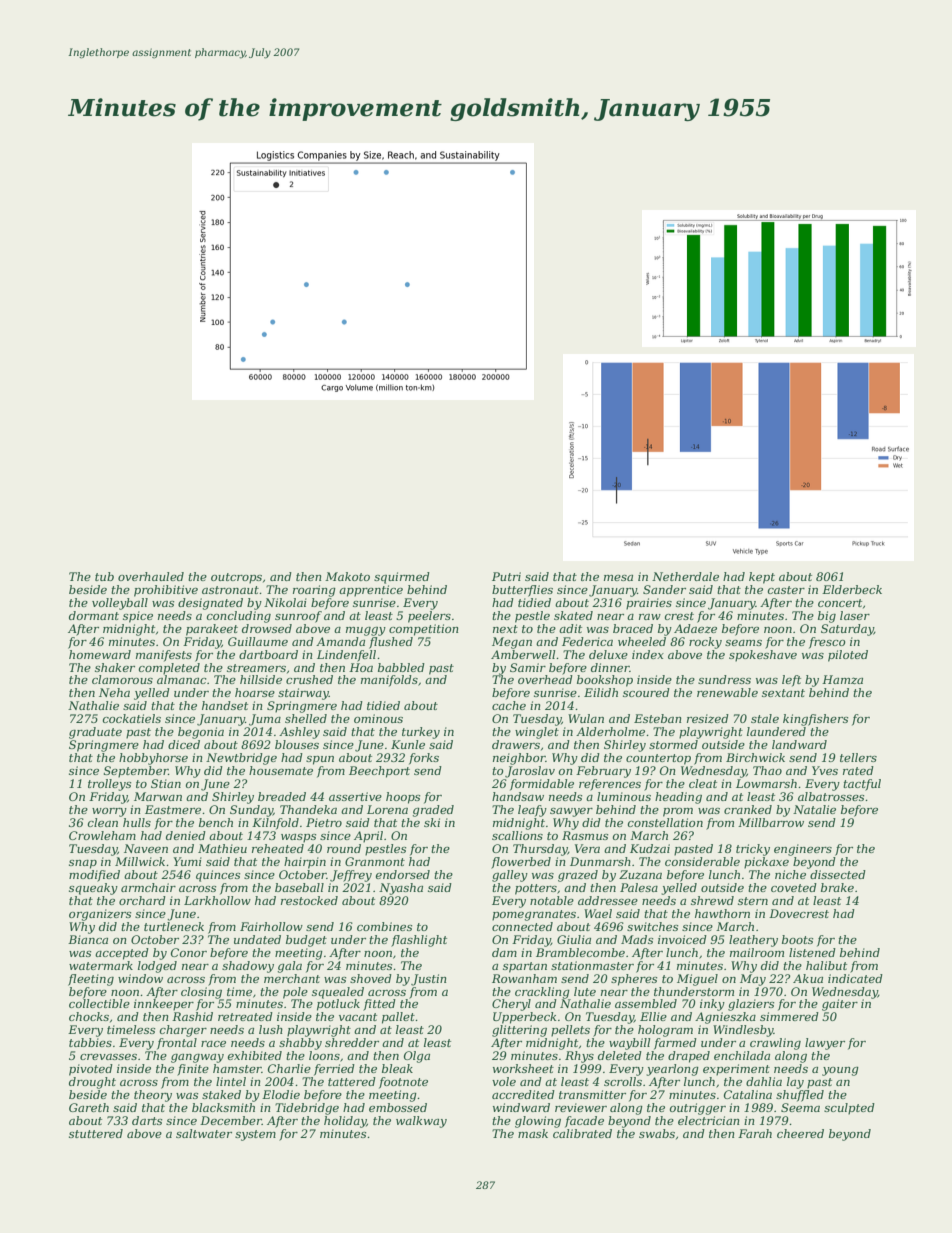 The image size is (952, 1233). Describe the element at coordinates (685, 576) in the page. I see `Netherdale` at that location.
